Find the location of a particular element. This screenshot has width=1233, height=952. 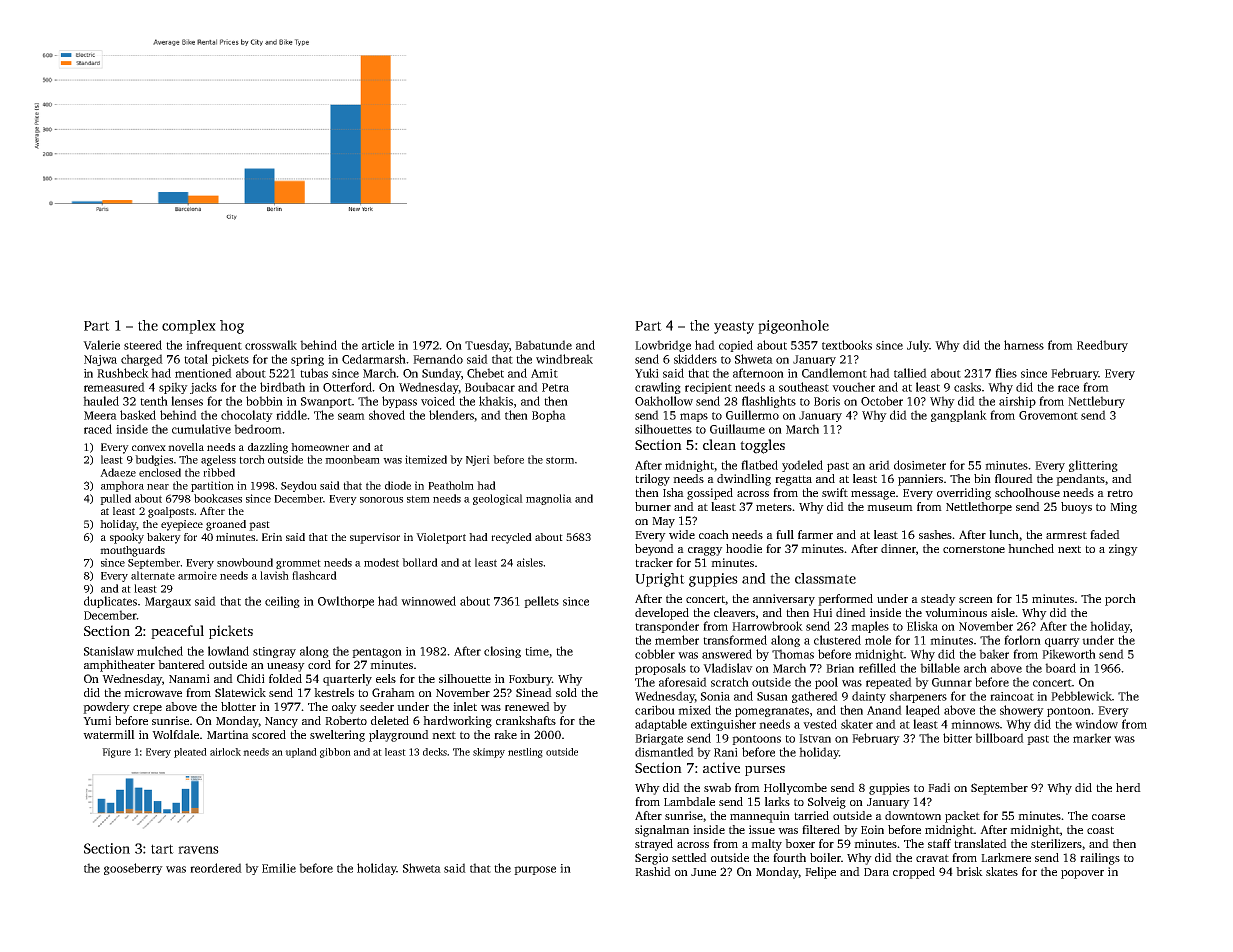

goalposts is located at coordinates (171, 512).
